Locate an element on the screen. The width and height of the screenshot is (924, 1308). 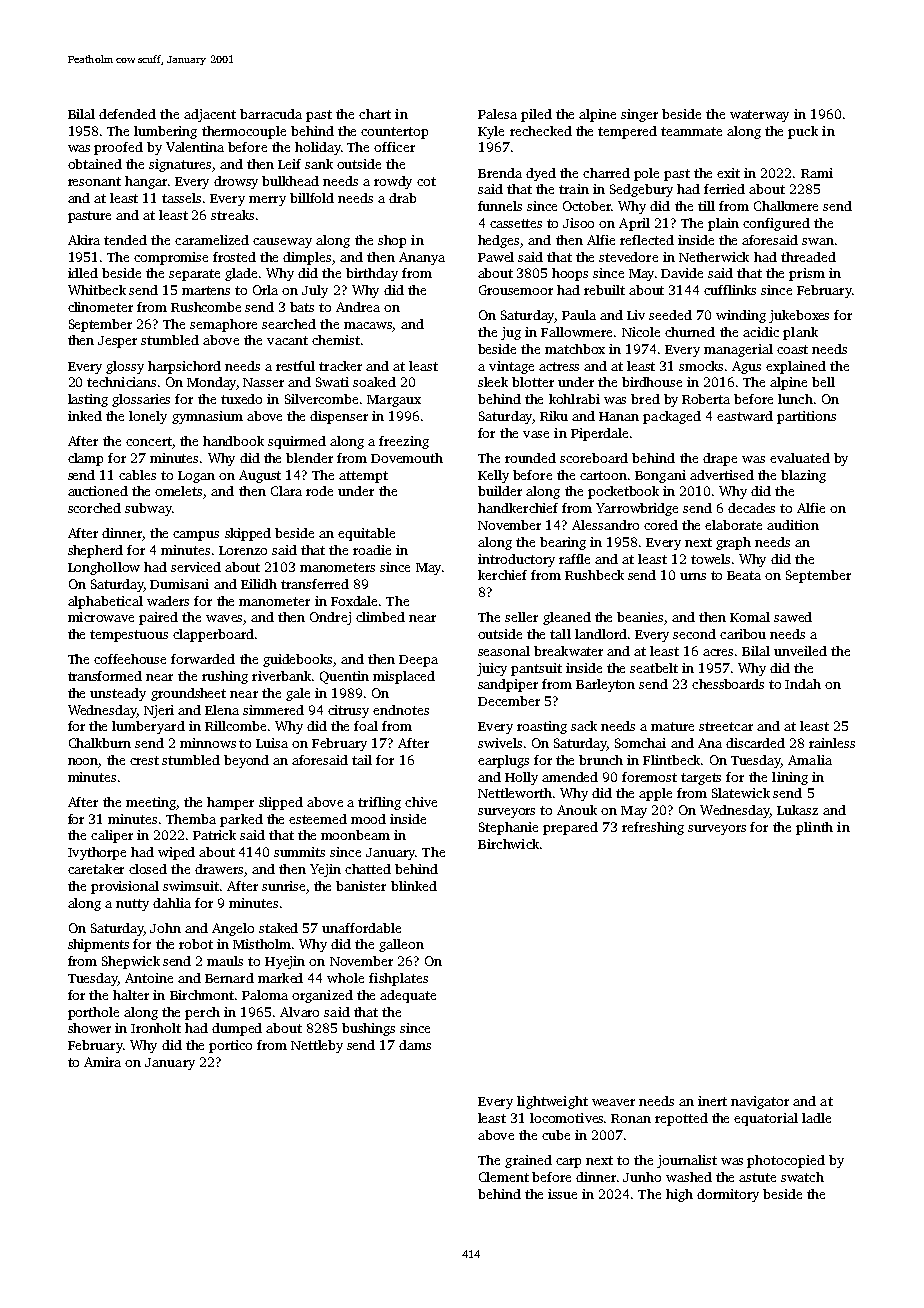
Amira is located at coordinates (102, 1062).
